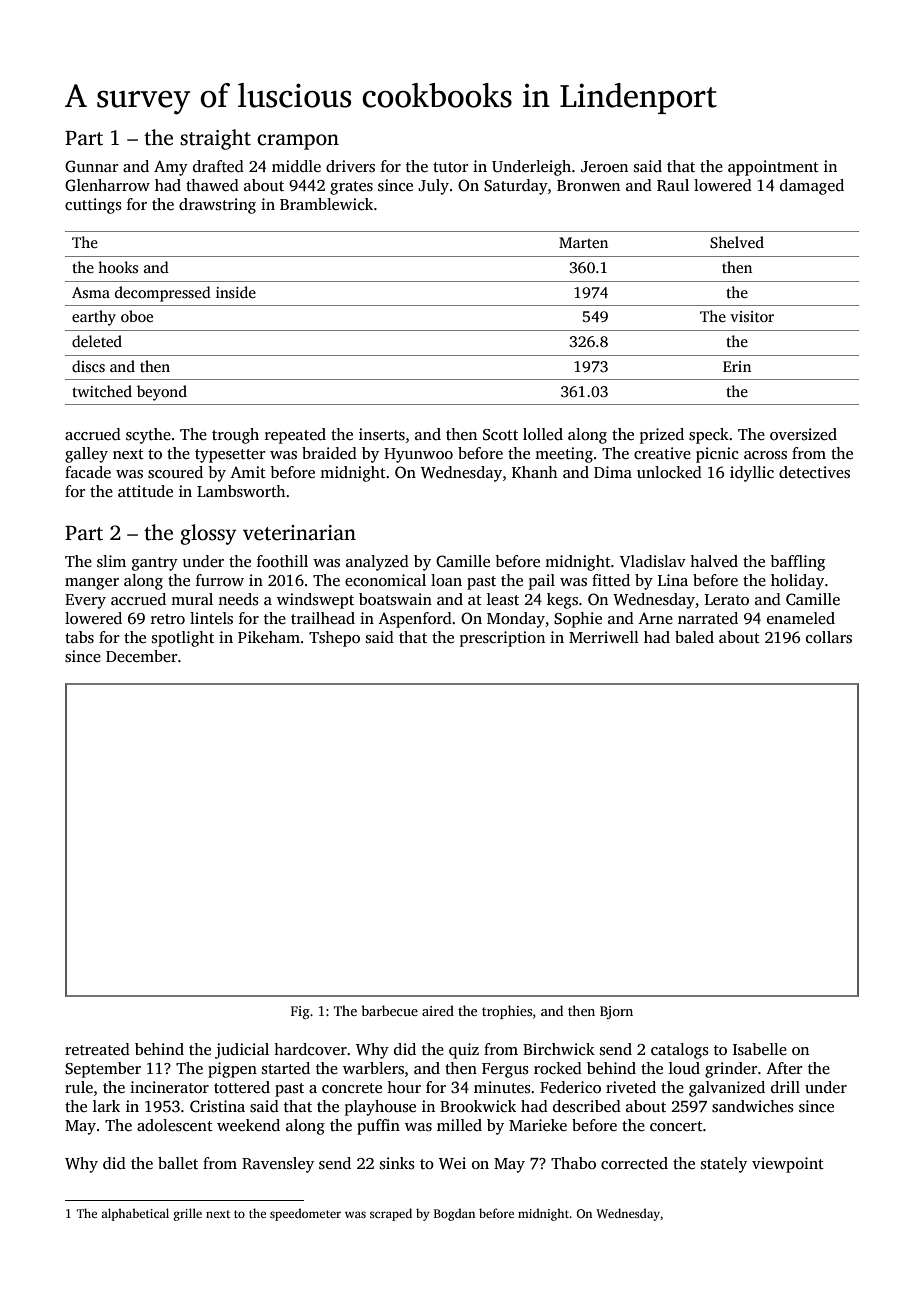  I want to click on drawstring, so click(217, 206).
